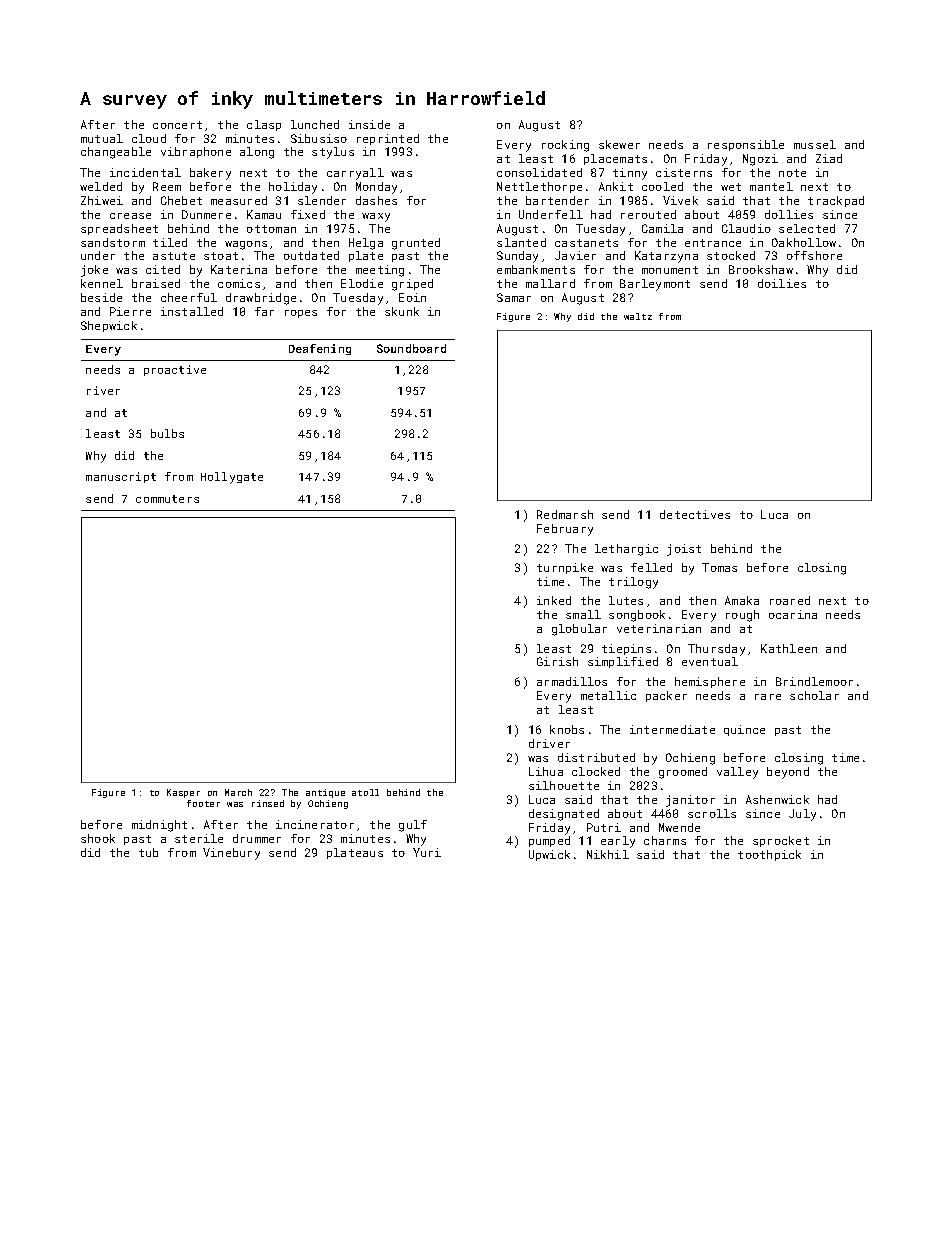 The height and width of the screenshot is (1233, 952). I want to click on Barleymont, so click(655, 285).
